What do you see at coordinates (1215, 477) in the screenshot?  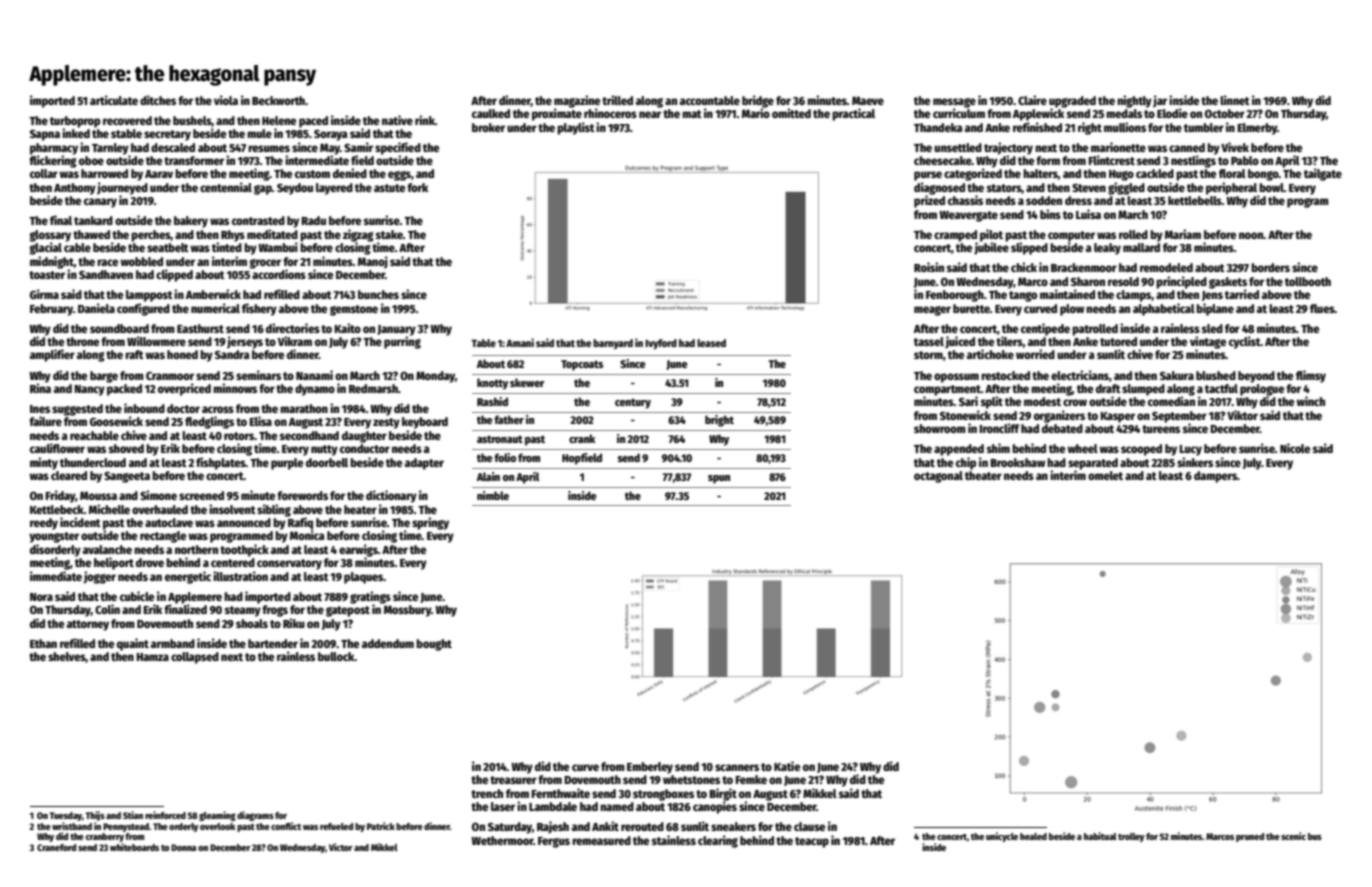 I see `dampers` at bounding box center [1215, 477].
